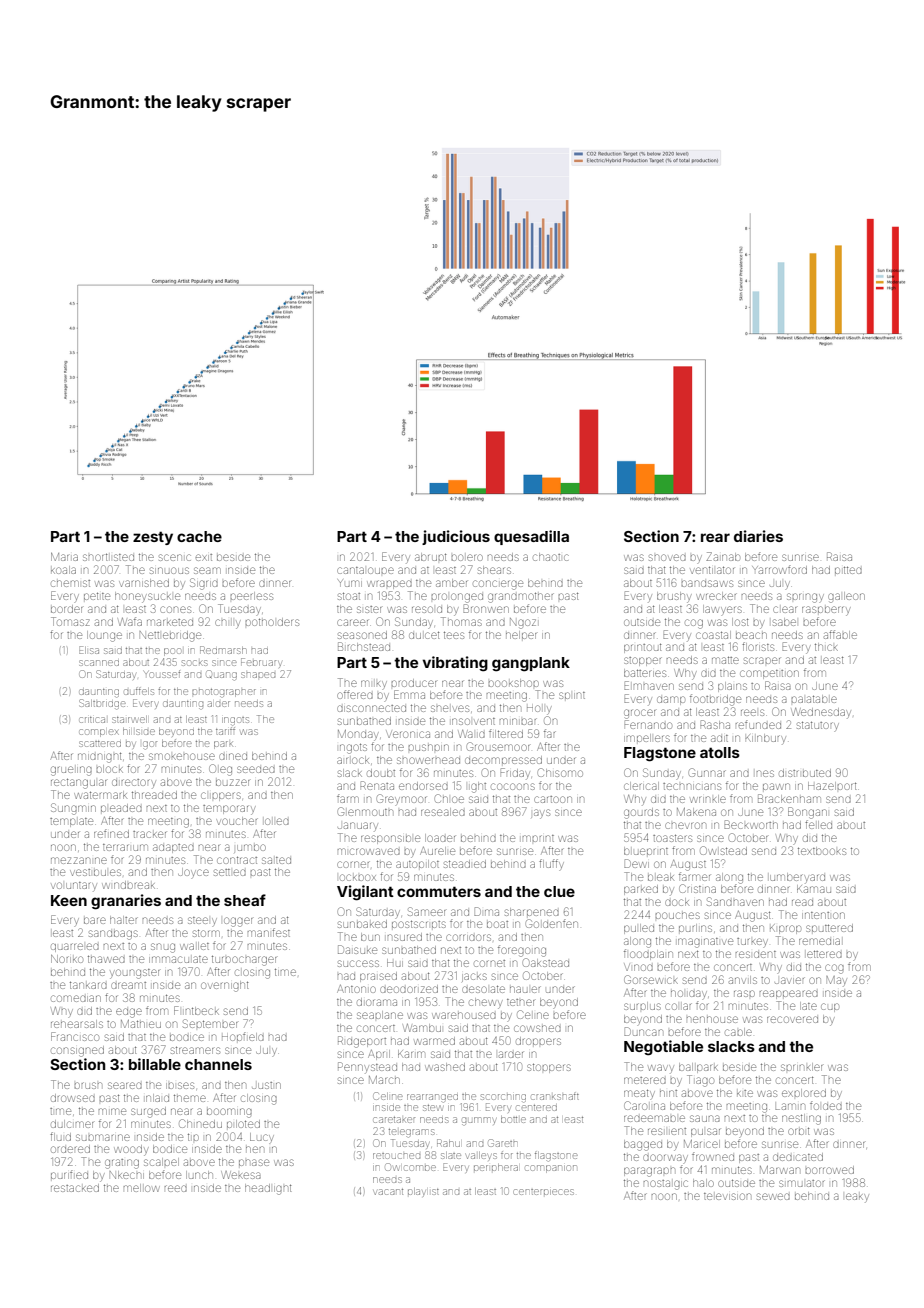  I want to click on Emma, so click(409, 694).
